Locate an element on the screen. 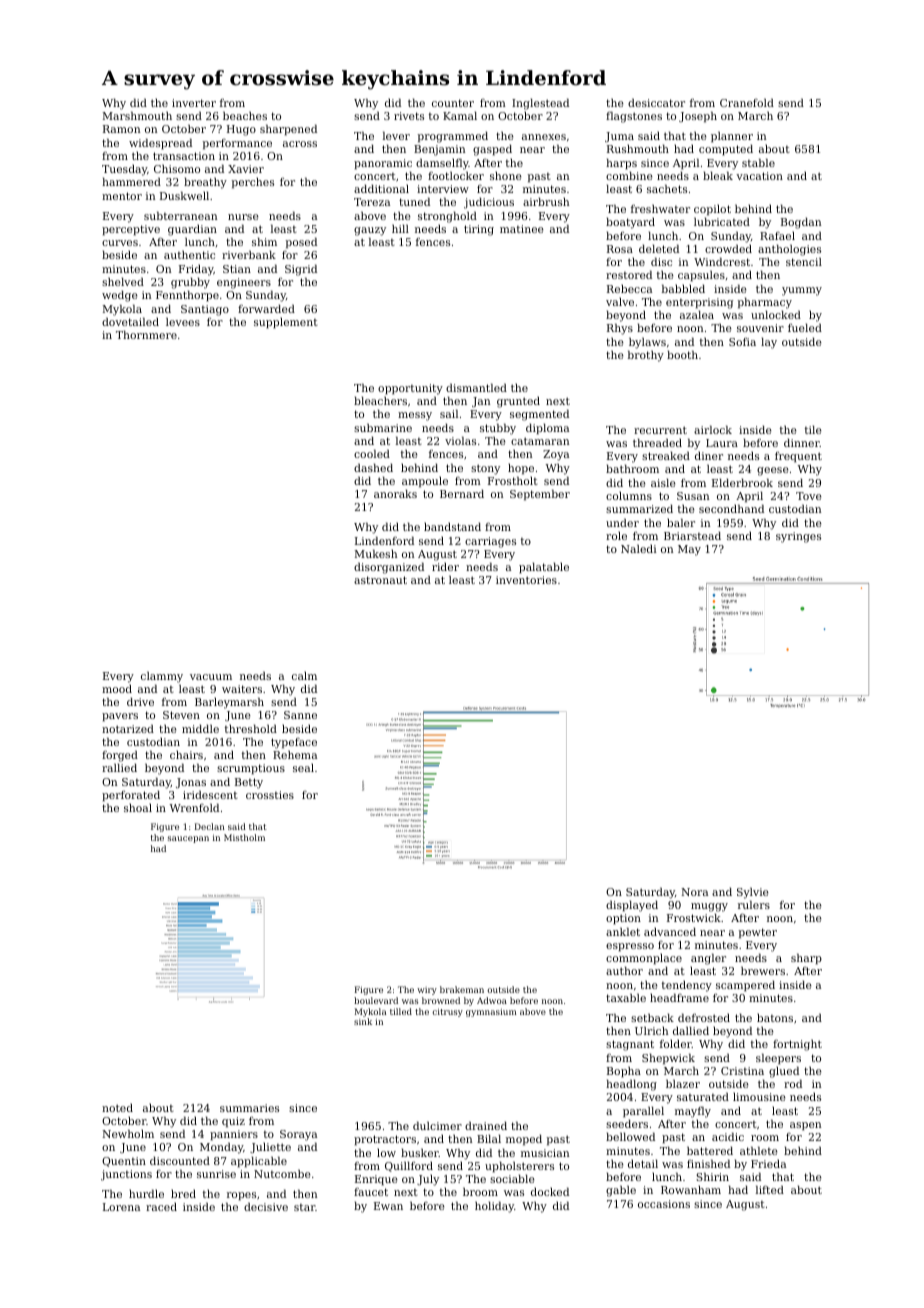  Mistholm is located at coordinates (244, 837).
